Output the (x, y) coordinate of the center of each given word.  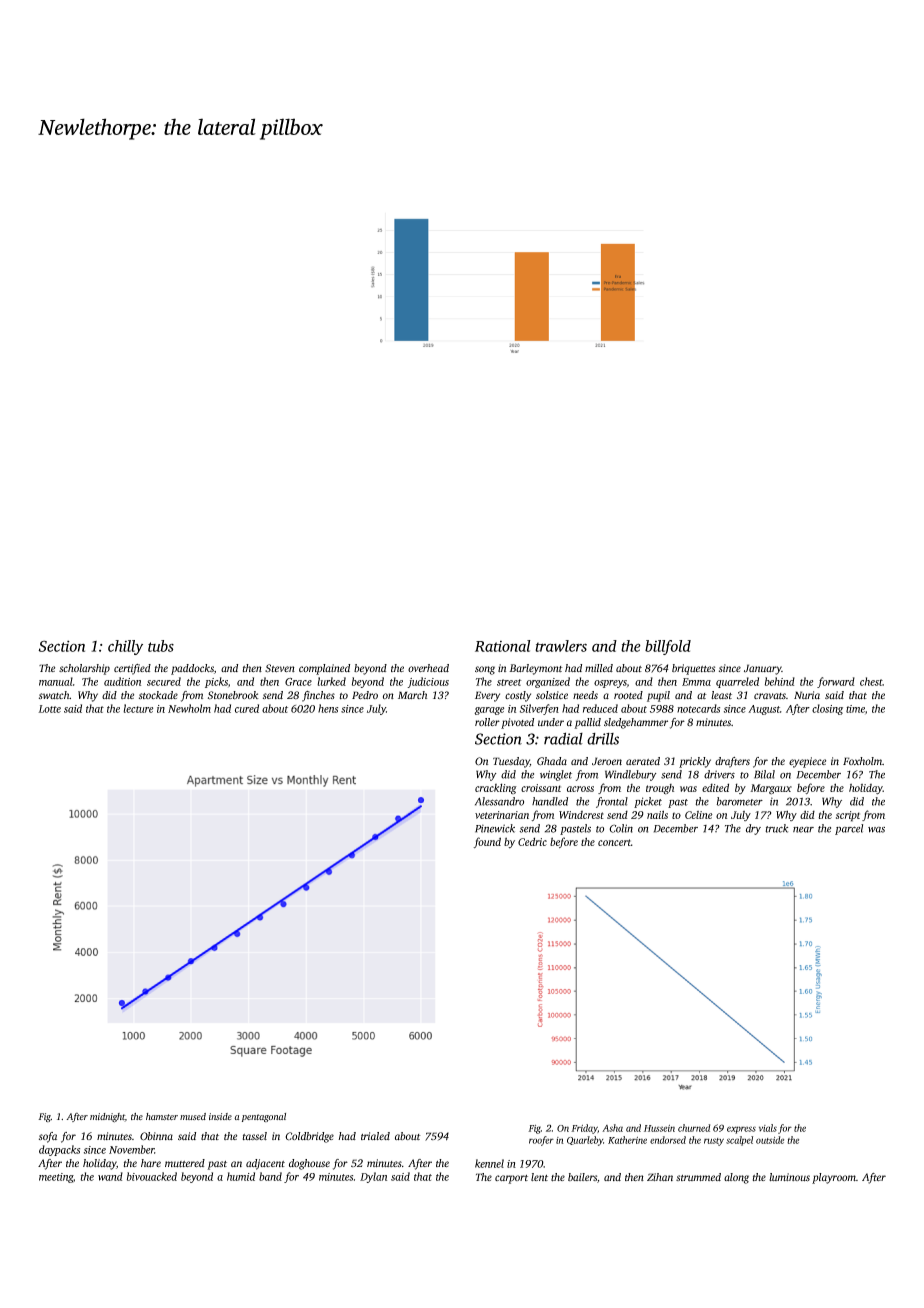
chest (871, 681)
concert (614, 842)
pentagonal (264, 1117)
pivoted (517, 723)
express (741, 1130)
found (487, 842)
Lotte (49, 709)
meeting (56, 1178)
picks (216, 682)
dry (753, 829)
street (509, 682)
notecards (698, 708)
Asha (612, 1128)
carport (511, 1179)
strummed (698, 1177)
